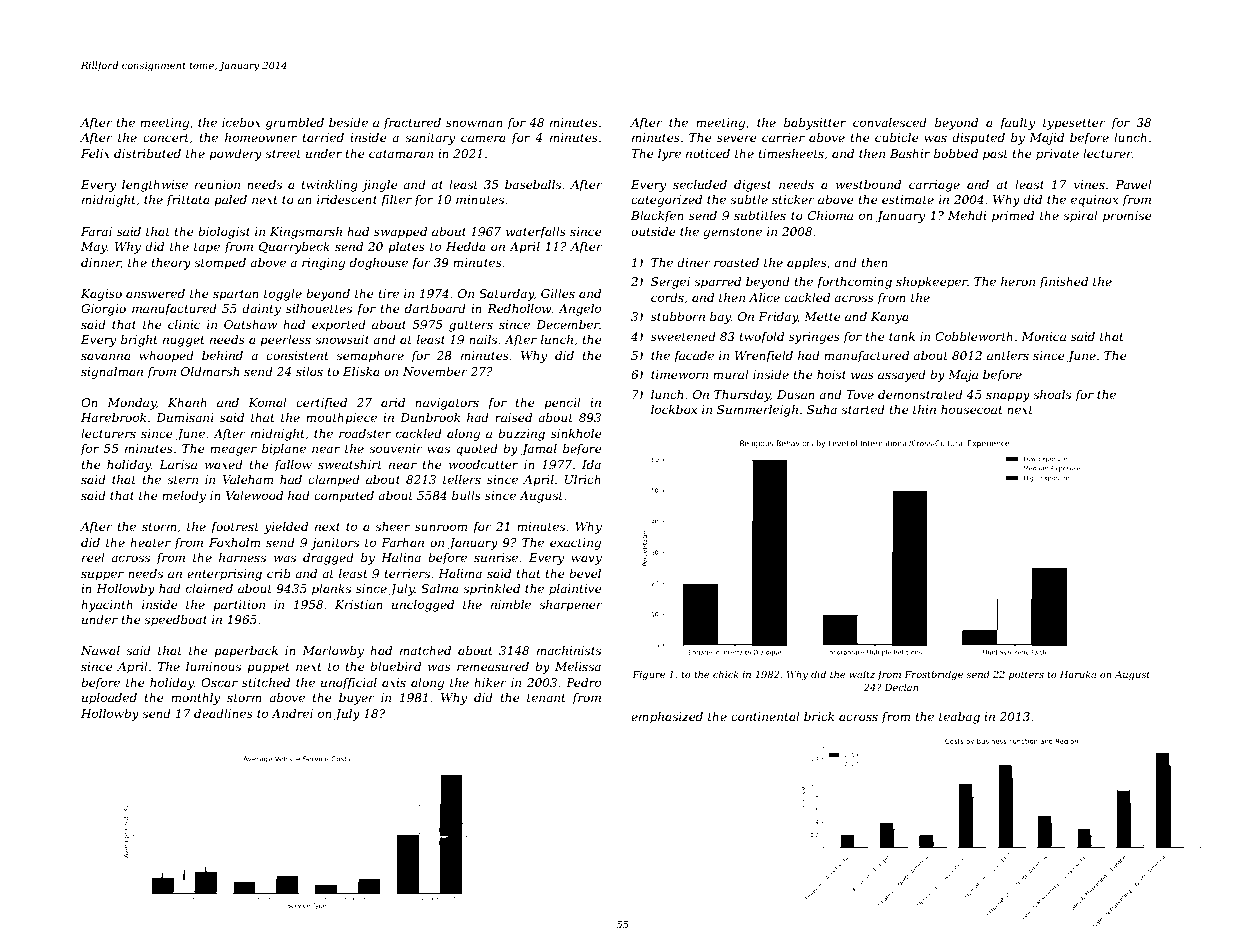  Describe the element at coordinates (575, 590) in the screenshot. I see `plaintive` at that location.
